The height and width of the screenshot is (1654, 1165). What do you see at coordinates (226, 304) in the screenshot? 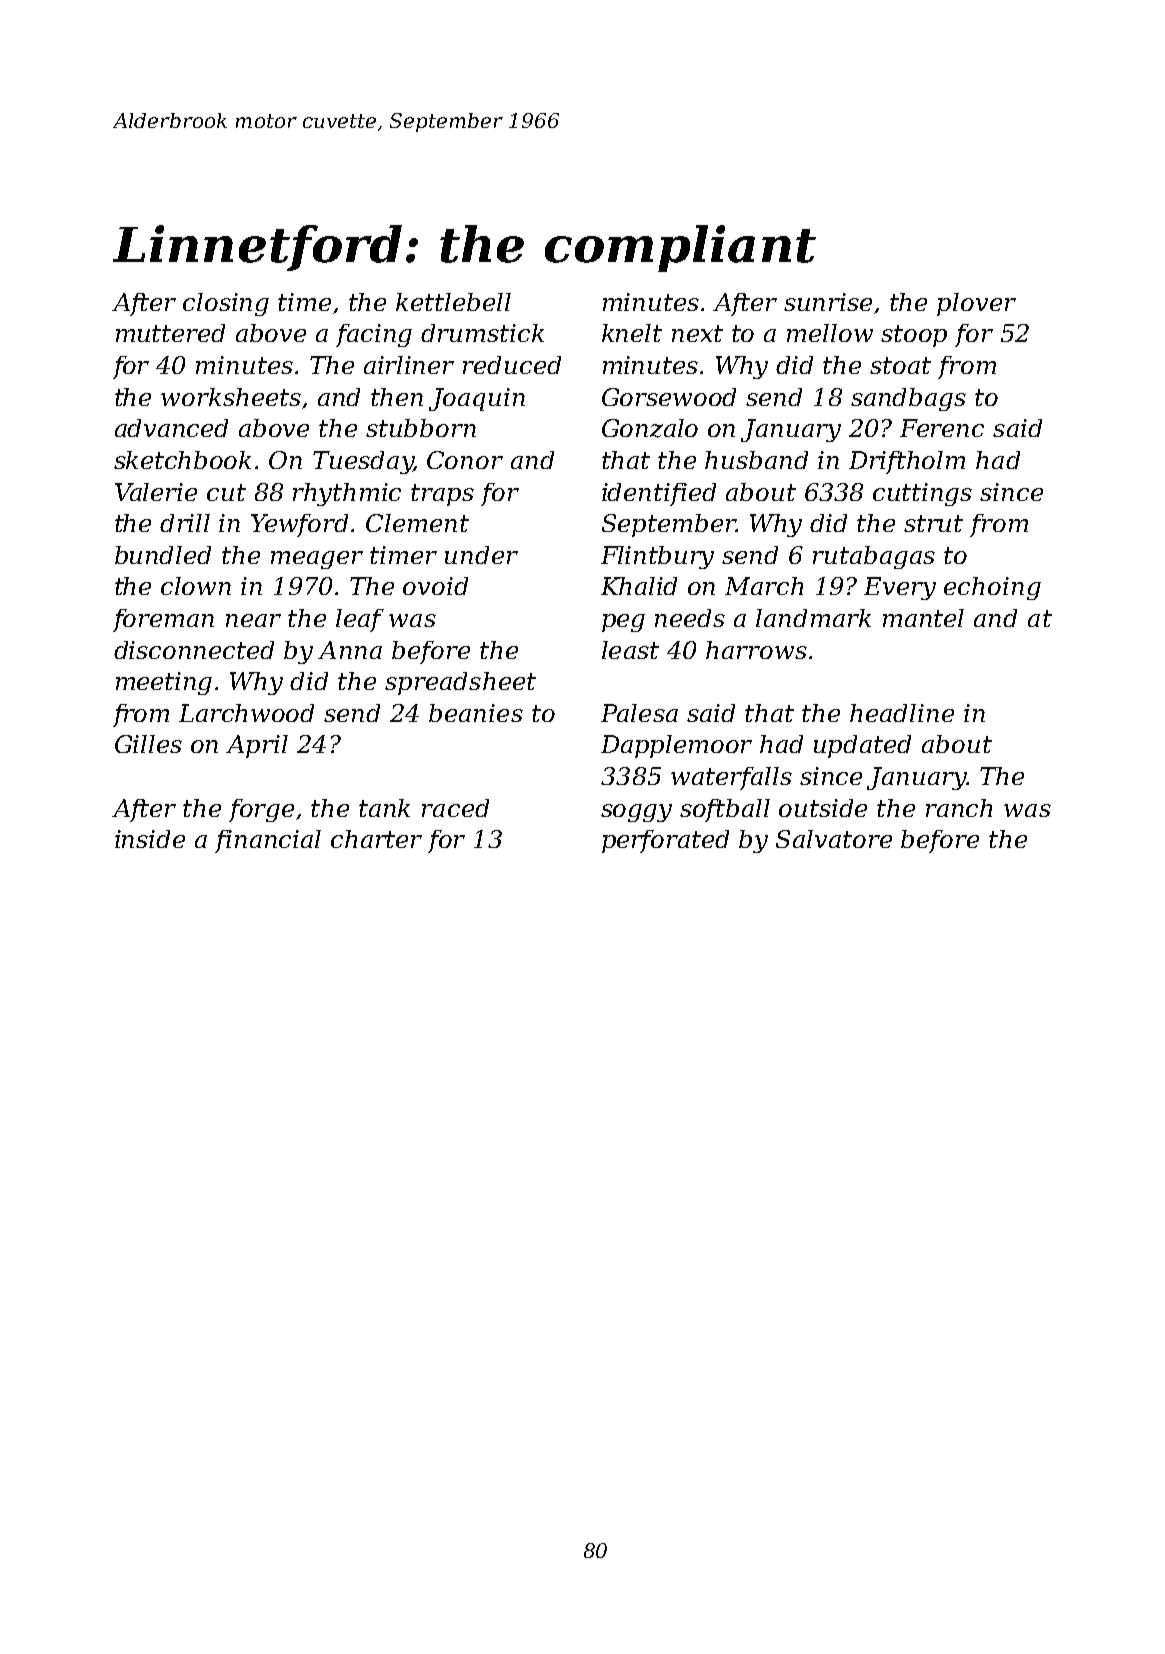
I see `closing` at bounding box center [226, 304].
